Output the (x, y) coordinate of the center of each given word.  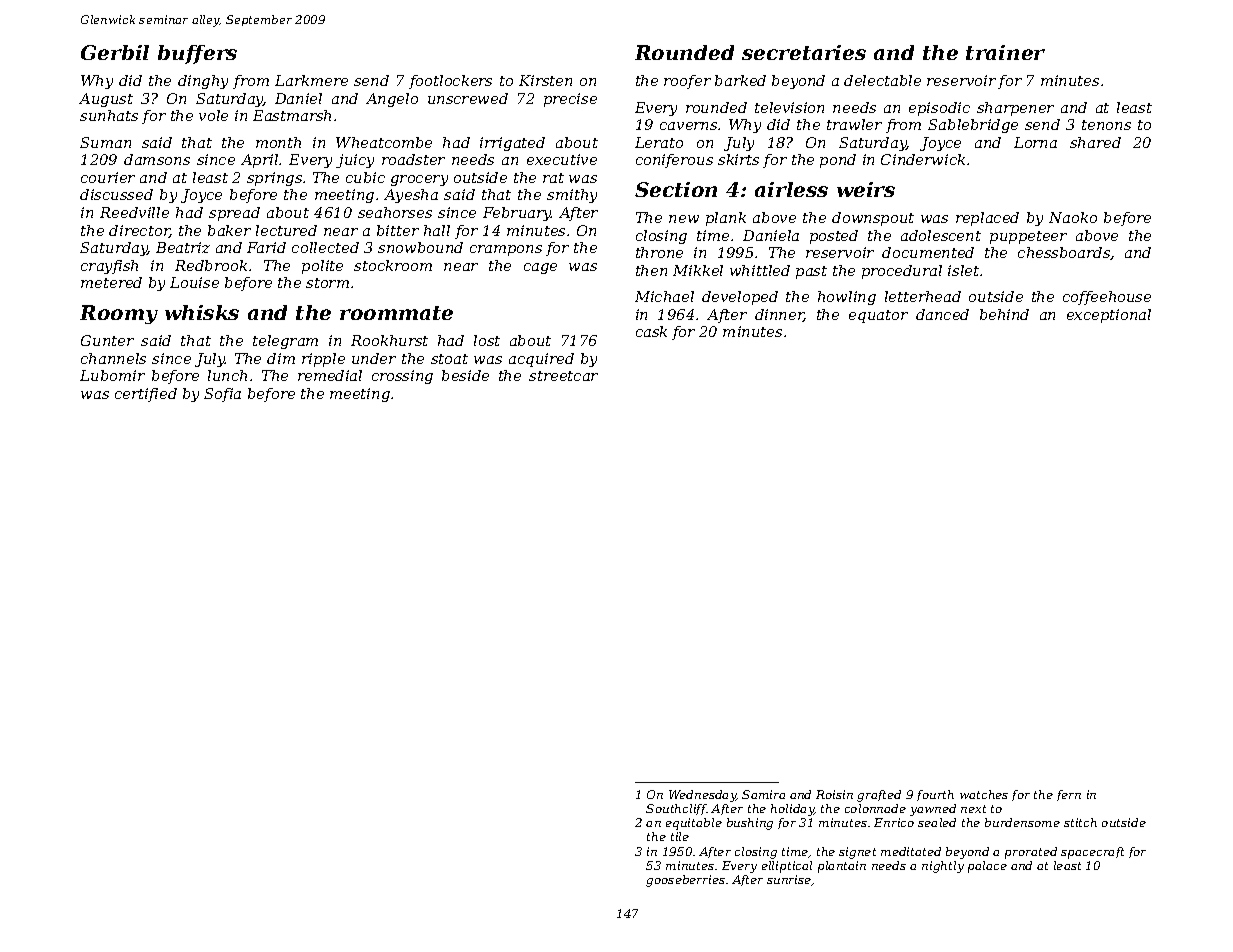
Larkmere (311, 80)
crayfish (109, 267)
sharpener (1015, 109)
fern (1069, 795)
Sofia (222, 395)
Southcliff (676, 809)
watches (984, 794)
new (684, 219)
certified (146, 395)
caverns (688, 126)
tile (680, 836)
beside (465, 375)
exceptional (1109, 316)
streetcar (563, 376)
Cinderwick (923, 159)
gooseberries (685, 881)
